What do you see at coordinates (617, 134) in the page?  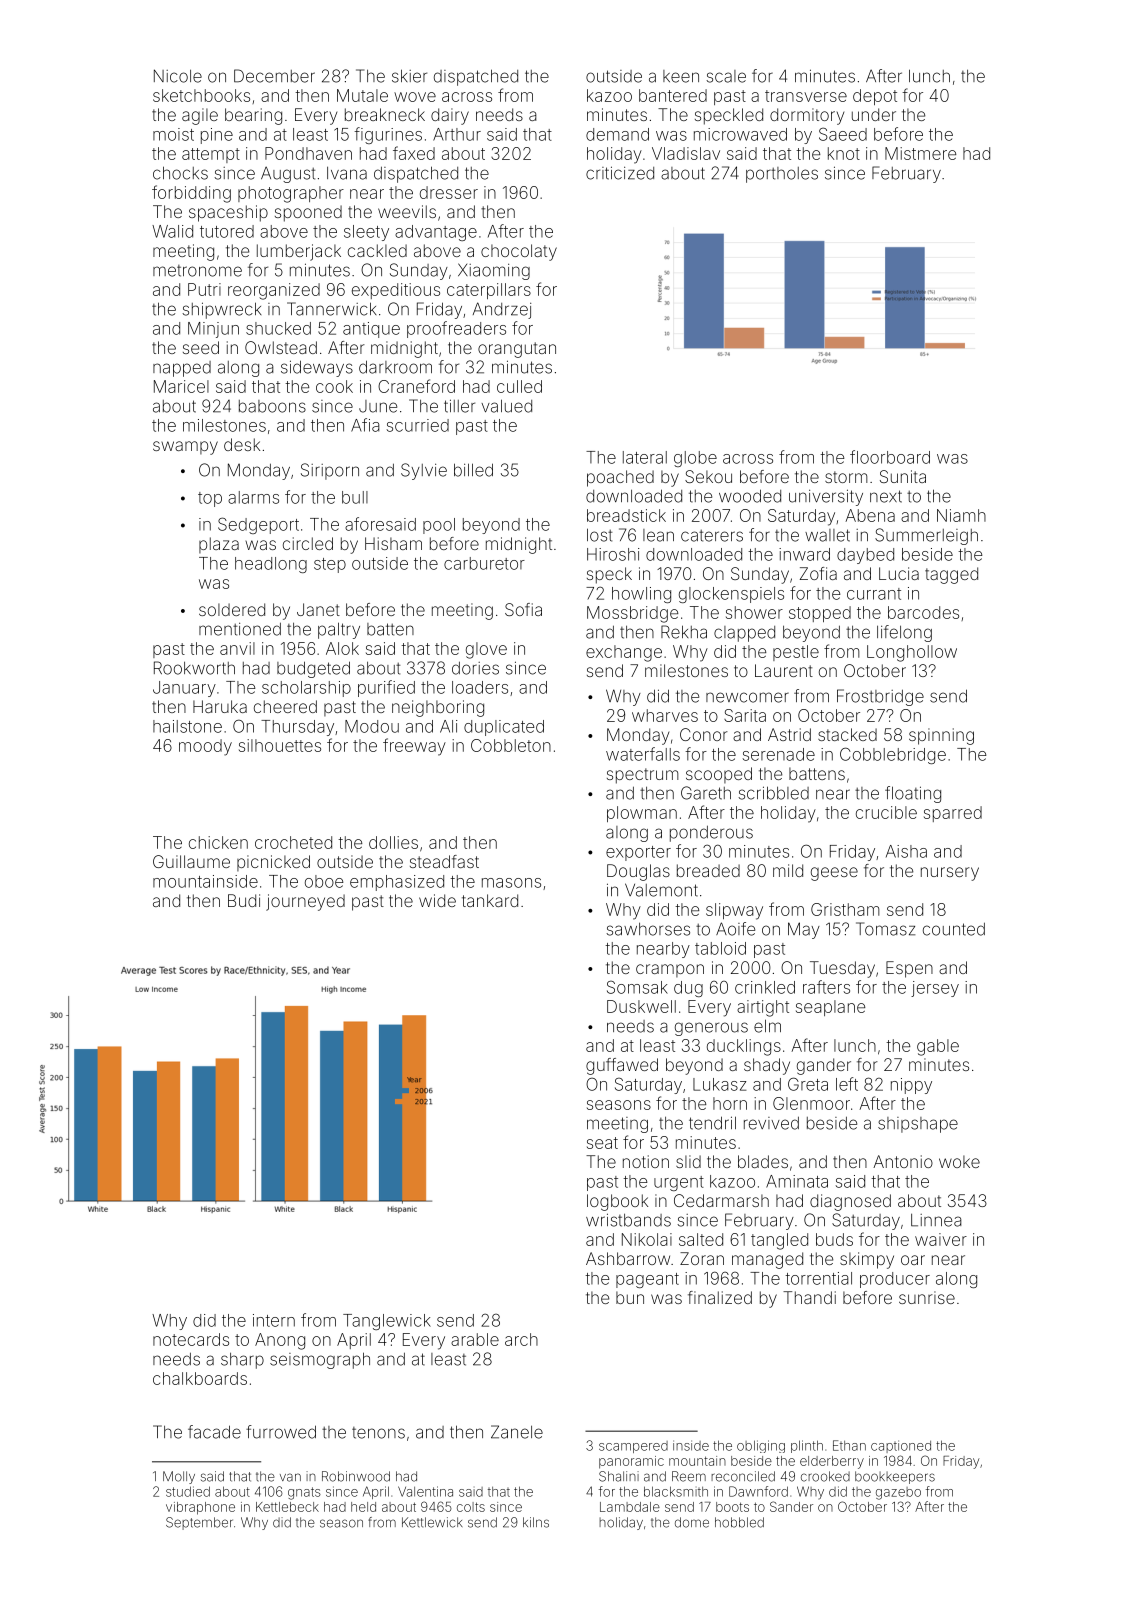 I see `demand` at bounding box center [617, 134].
